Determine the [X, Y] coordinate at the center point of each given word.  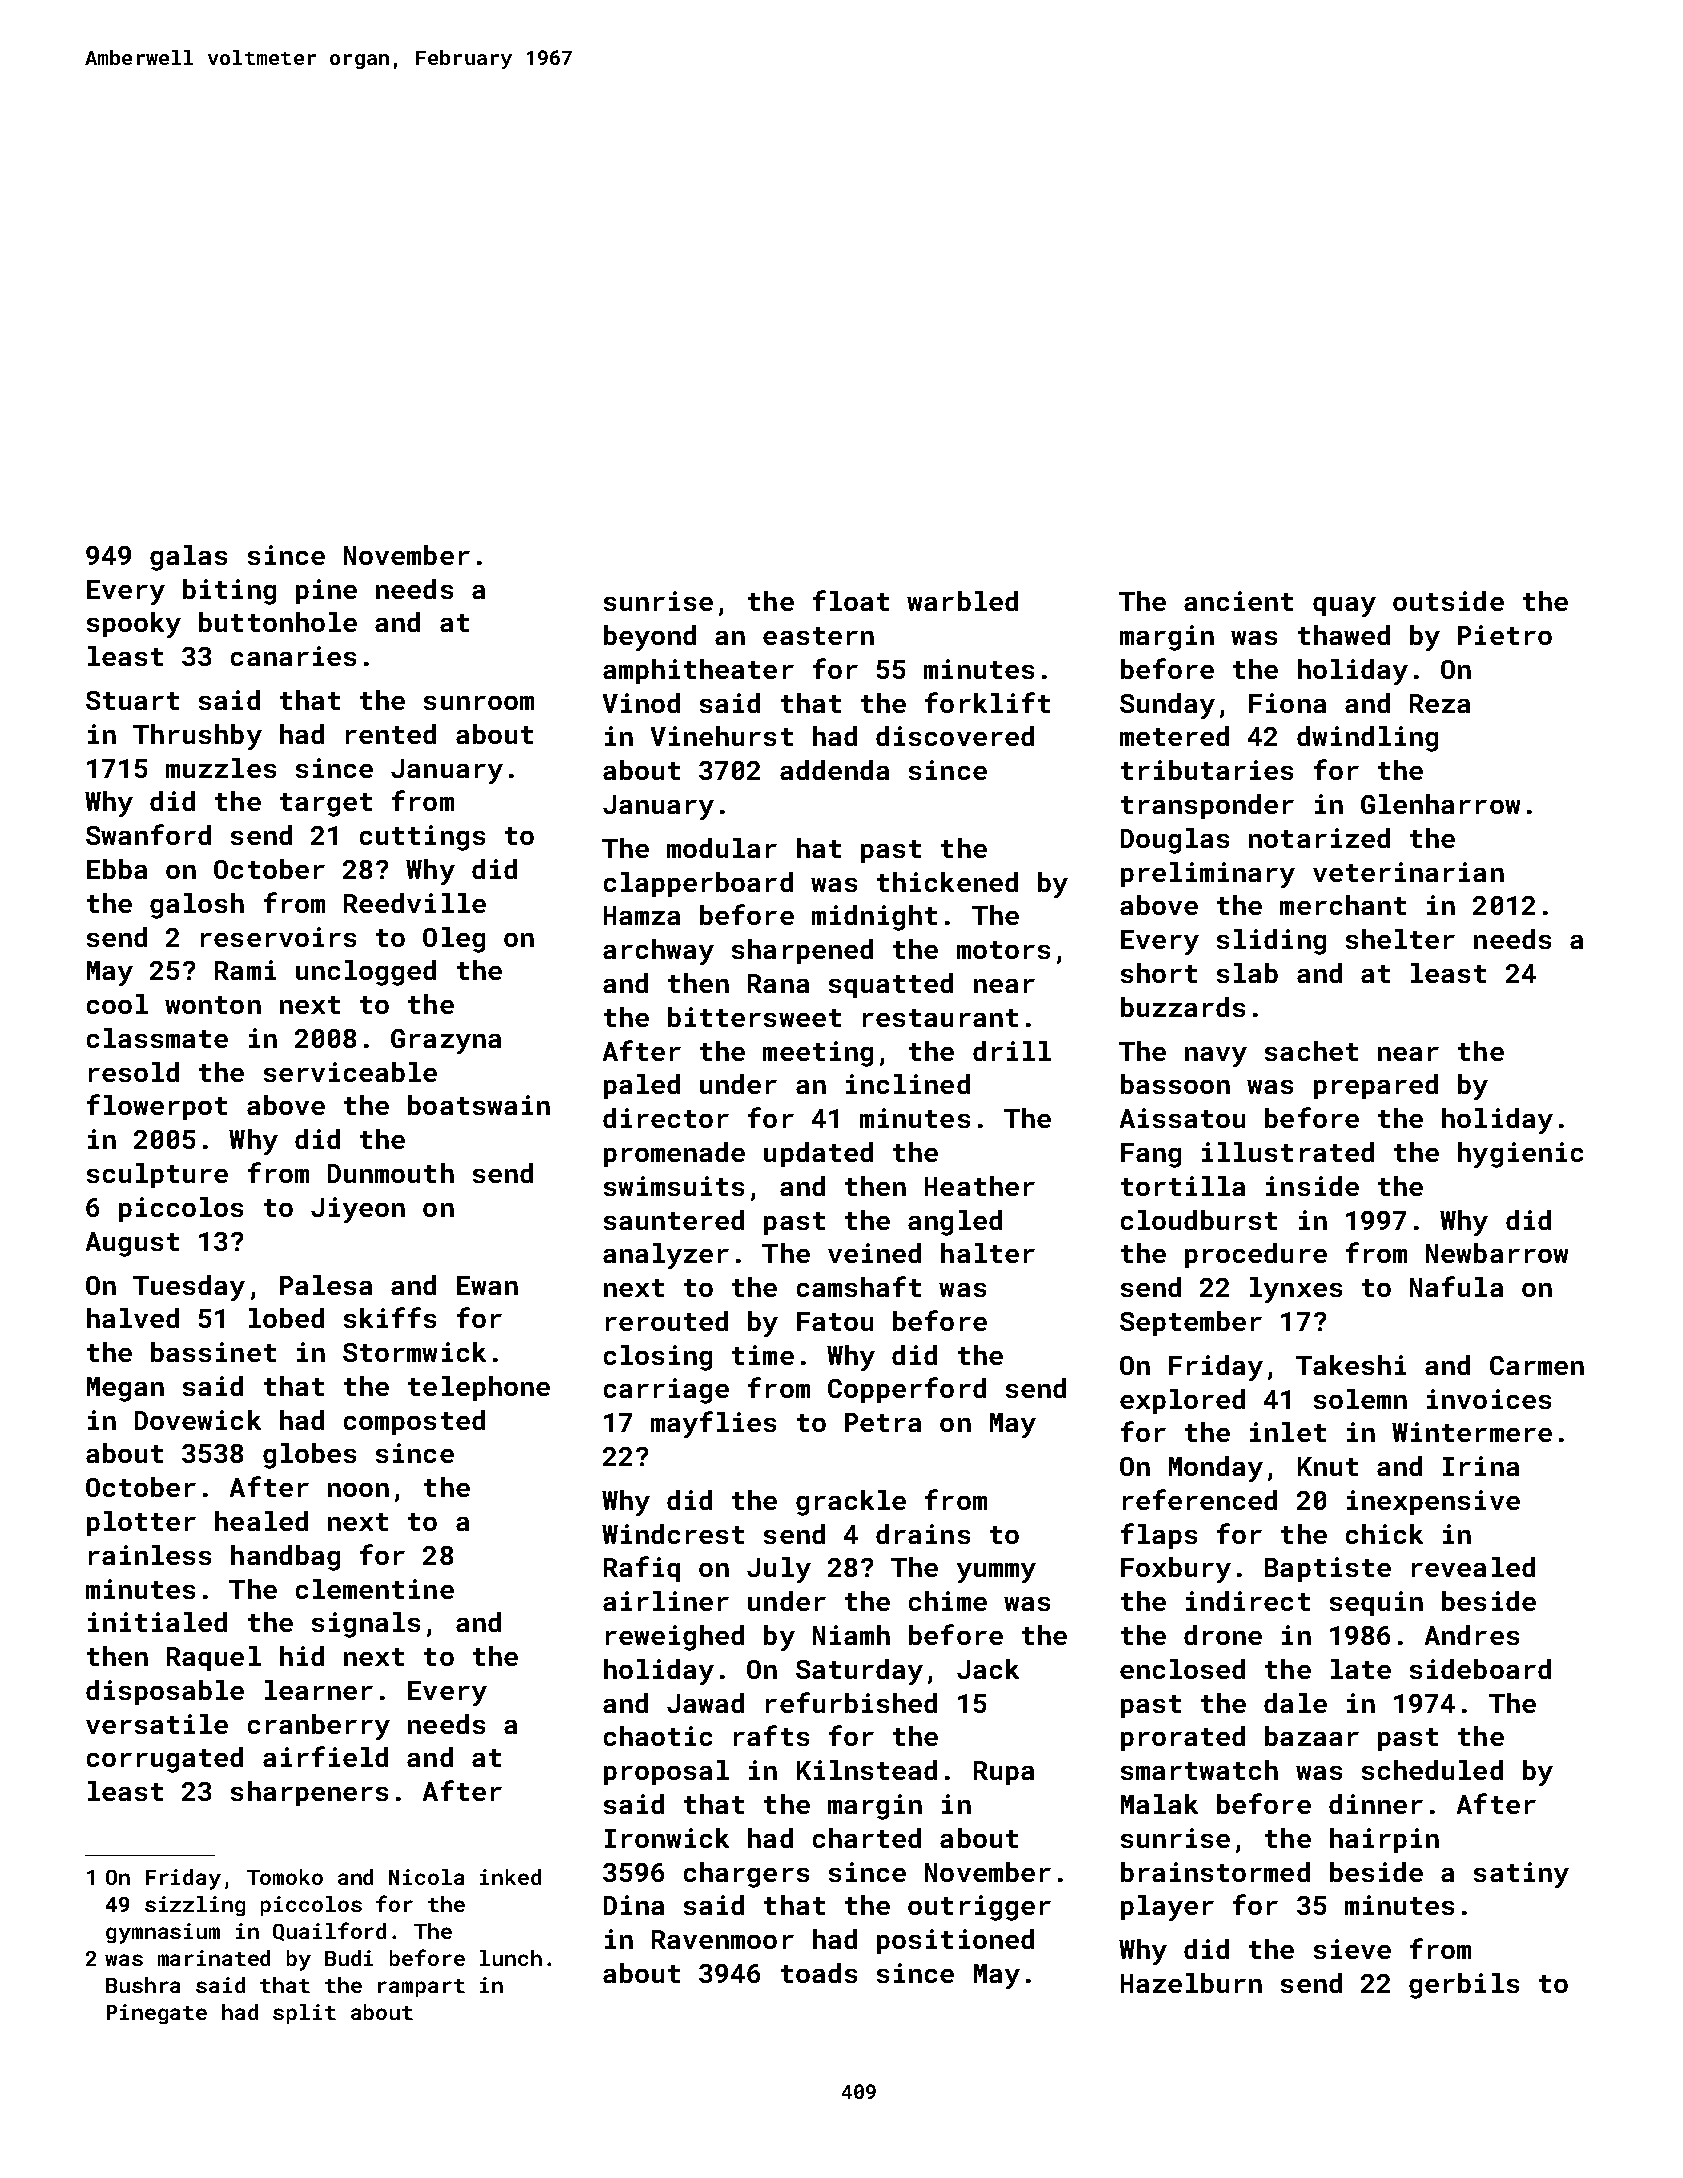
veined [874, 1253]
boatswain [479, 1105]
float [851, 600]
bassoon [1175, 1084]
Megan [125, 1389]
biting [229, 592]
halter [988, 1253]
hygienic [1520, 1155]
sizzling [195, 1906]
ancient [1238, 601]
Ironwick [667, 1838]
